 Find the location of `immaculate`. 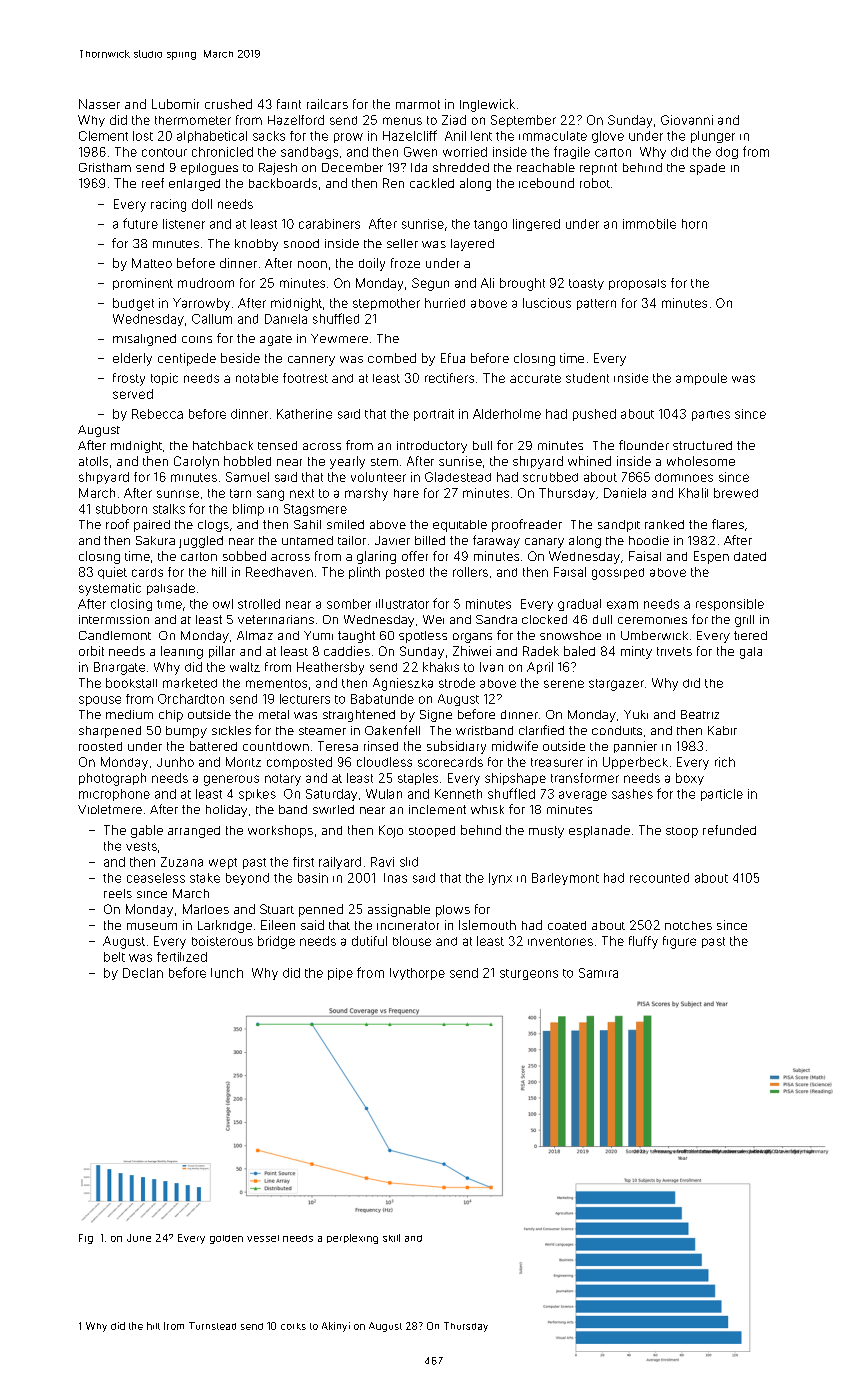

immaculate is located at coordinates (553, 136).
